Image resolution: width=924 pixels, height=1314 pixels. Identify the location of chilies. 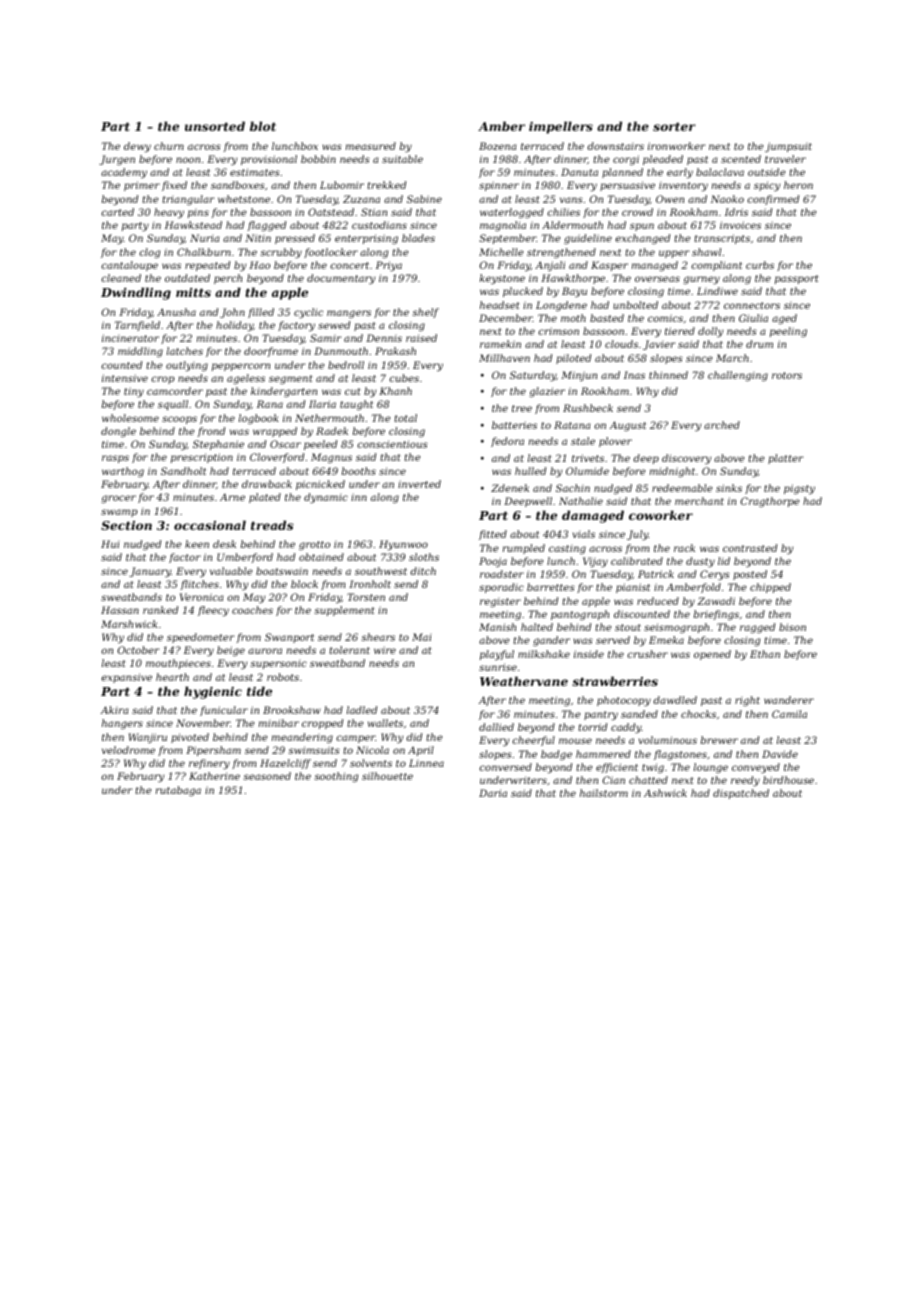
(563, 212).
